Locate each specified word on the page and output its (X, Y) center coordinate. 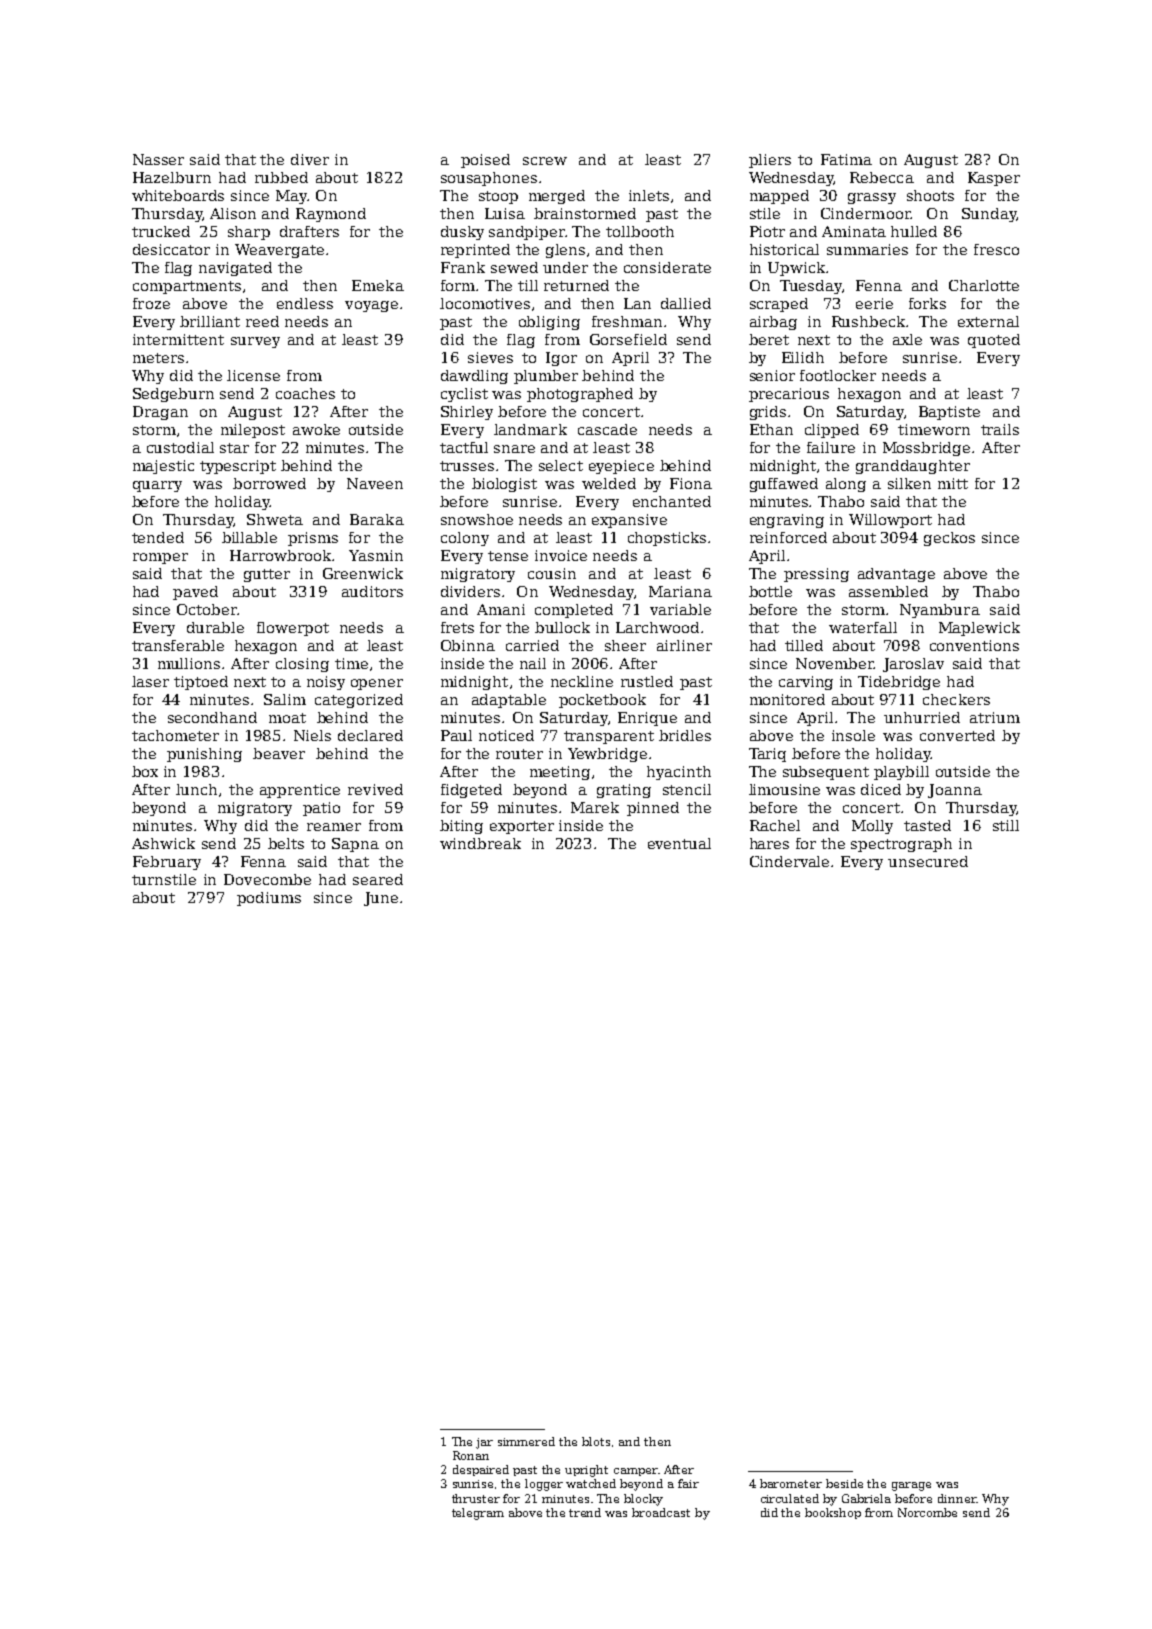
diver (310, 159)
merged (557, 197)
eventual (679, 843)
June (381, 899)
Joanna (955, 791)
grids (768, 413)
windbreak (480, 843)
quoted (994, 341)
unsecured (928, 861)
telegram (478, 1514)
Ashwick (163, 843)
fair (688, 1483)
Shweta (275, 519)
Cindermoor (866, 213)
